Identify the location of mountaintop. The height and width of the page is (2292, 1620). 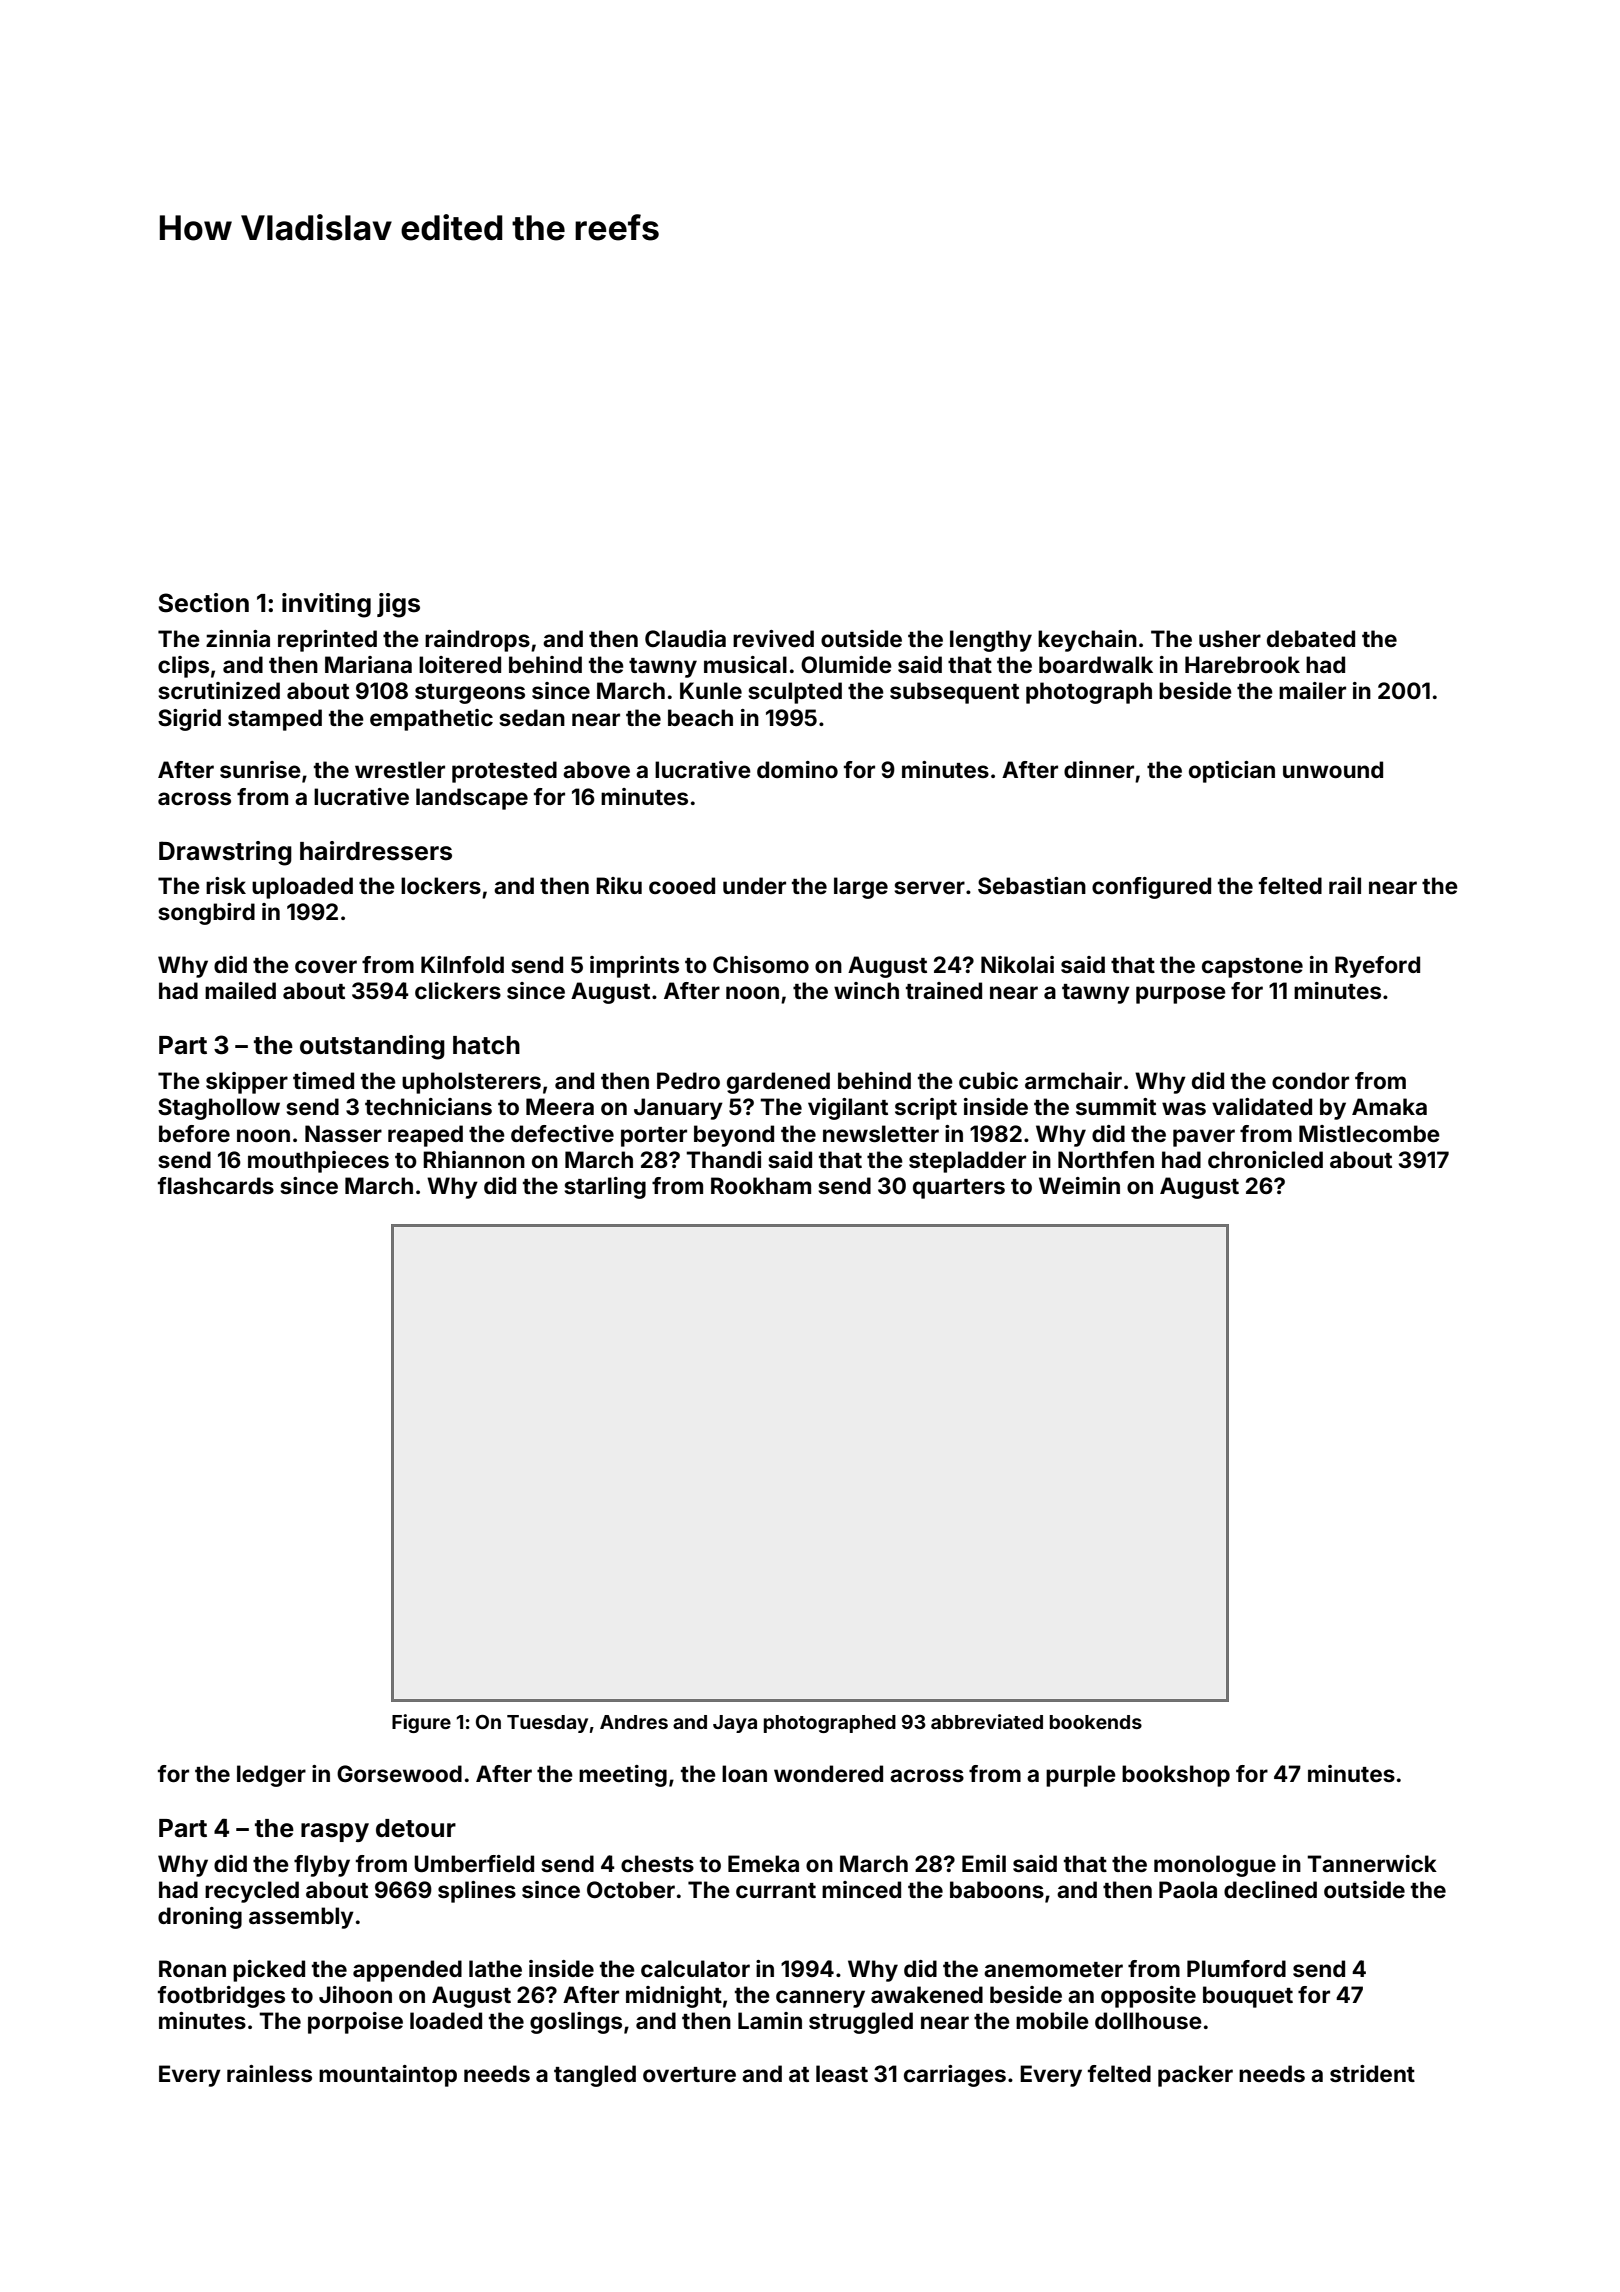
(388, 2076).
